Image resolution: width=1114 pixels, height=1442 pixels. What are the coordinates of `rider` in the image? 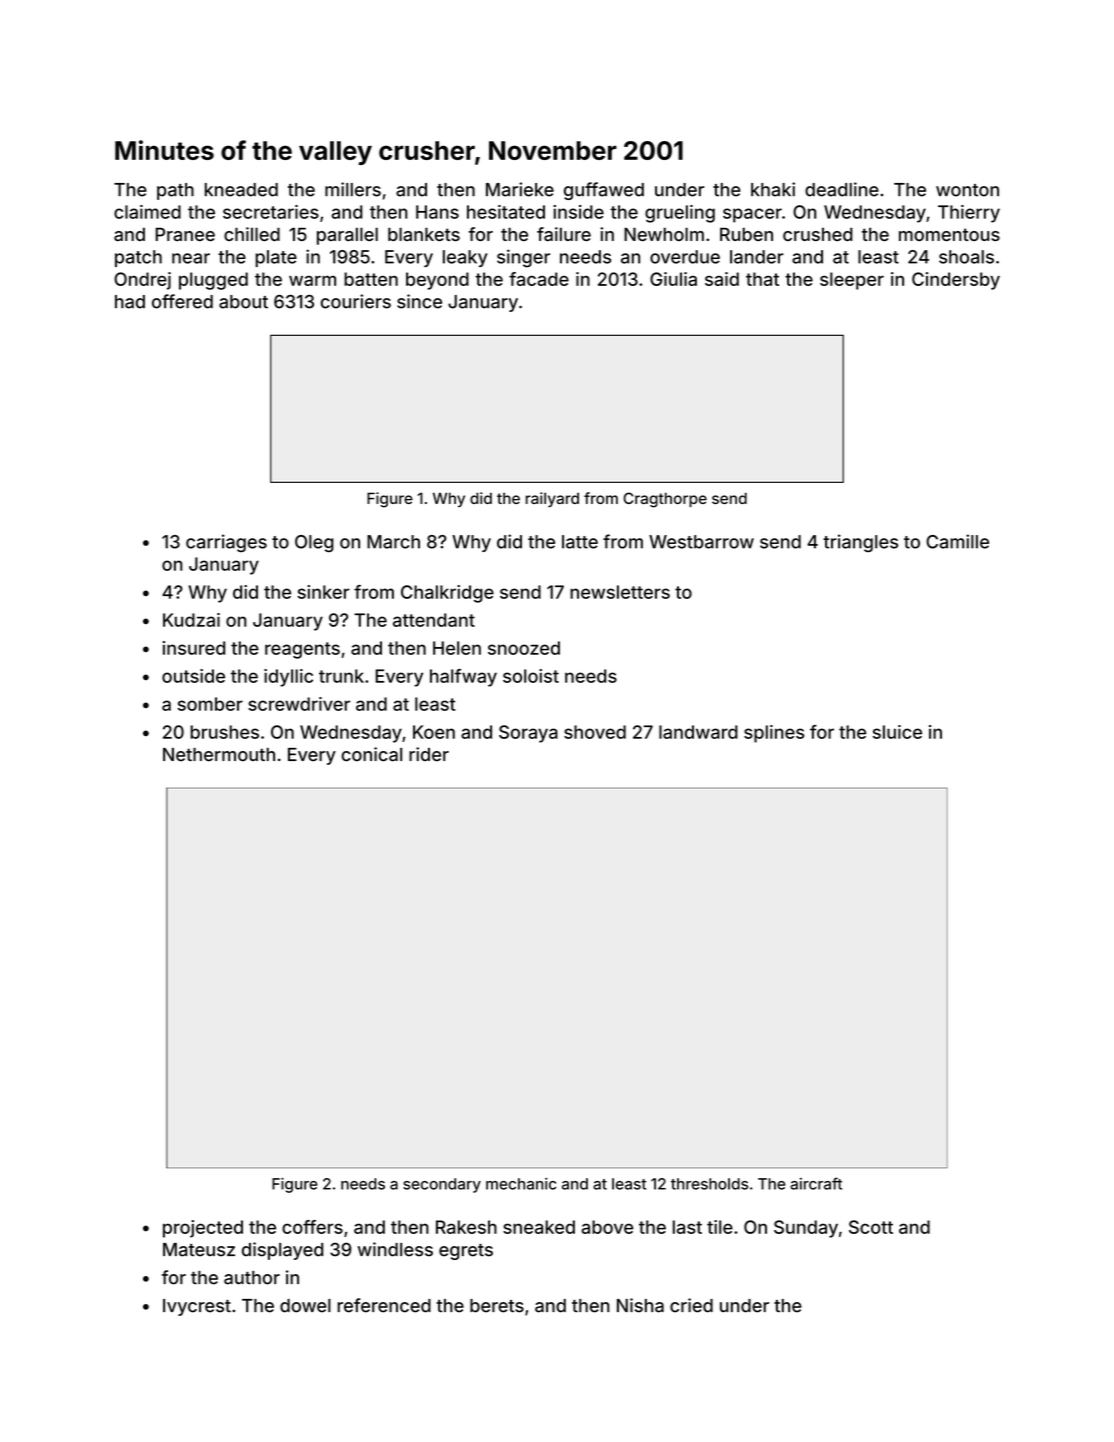 It's located at (429, 754).
